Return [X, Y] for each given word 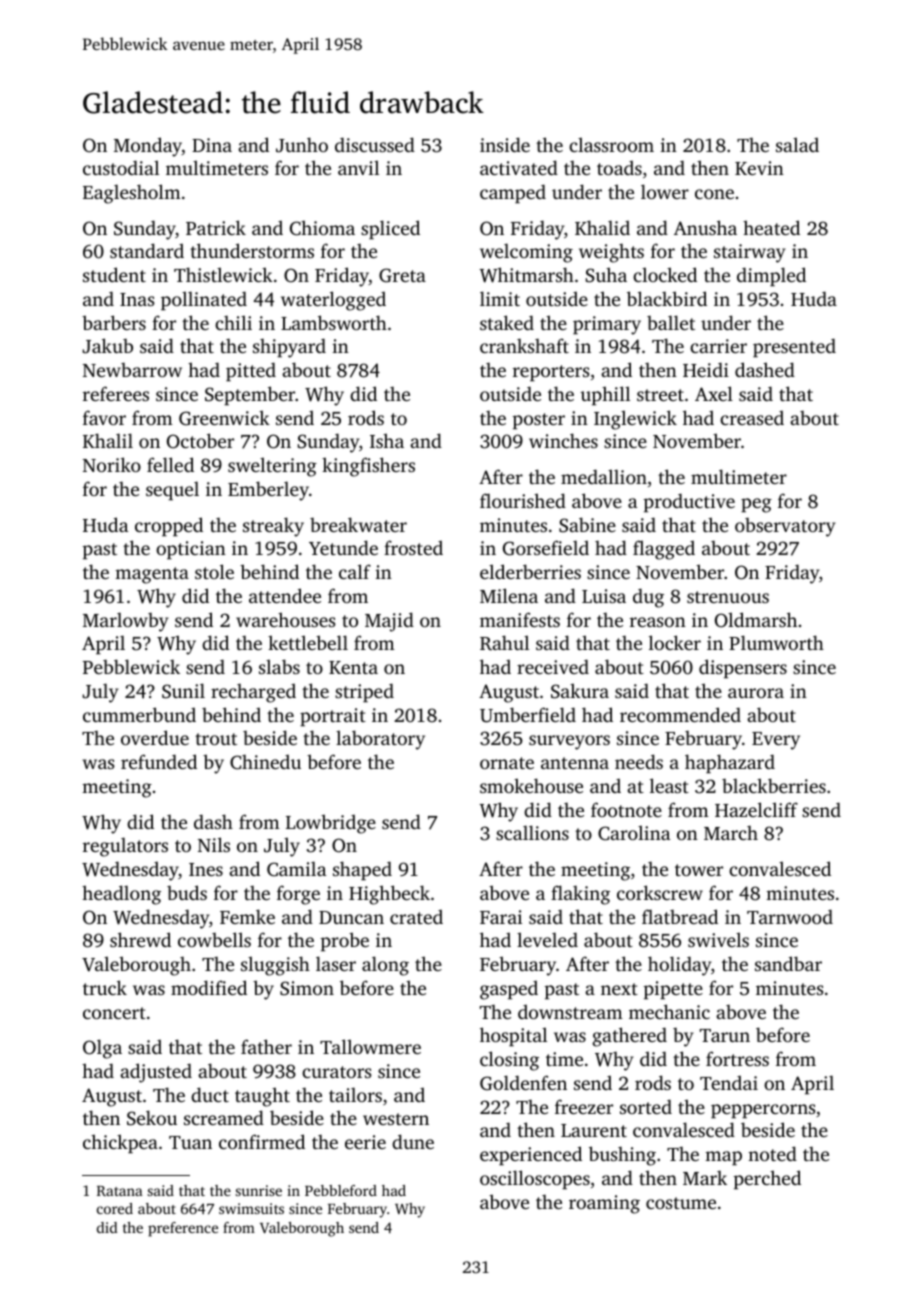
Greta [402, 275]
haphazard [730, 764]
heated [771, 227]
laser [336, 963]
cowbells [214, 939]
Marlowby [126, 622]
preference [183, 1229]
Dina [212, 145]
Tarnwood [790, 916]
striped [364, 693]
